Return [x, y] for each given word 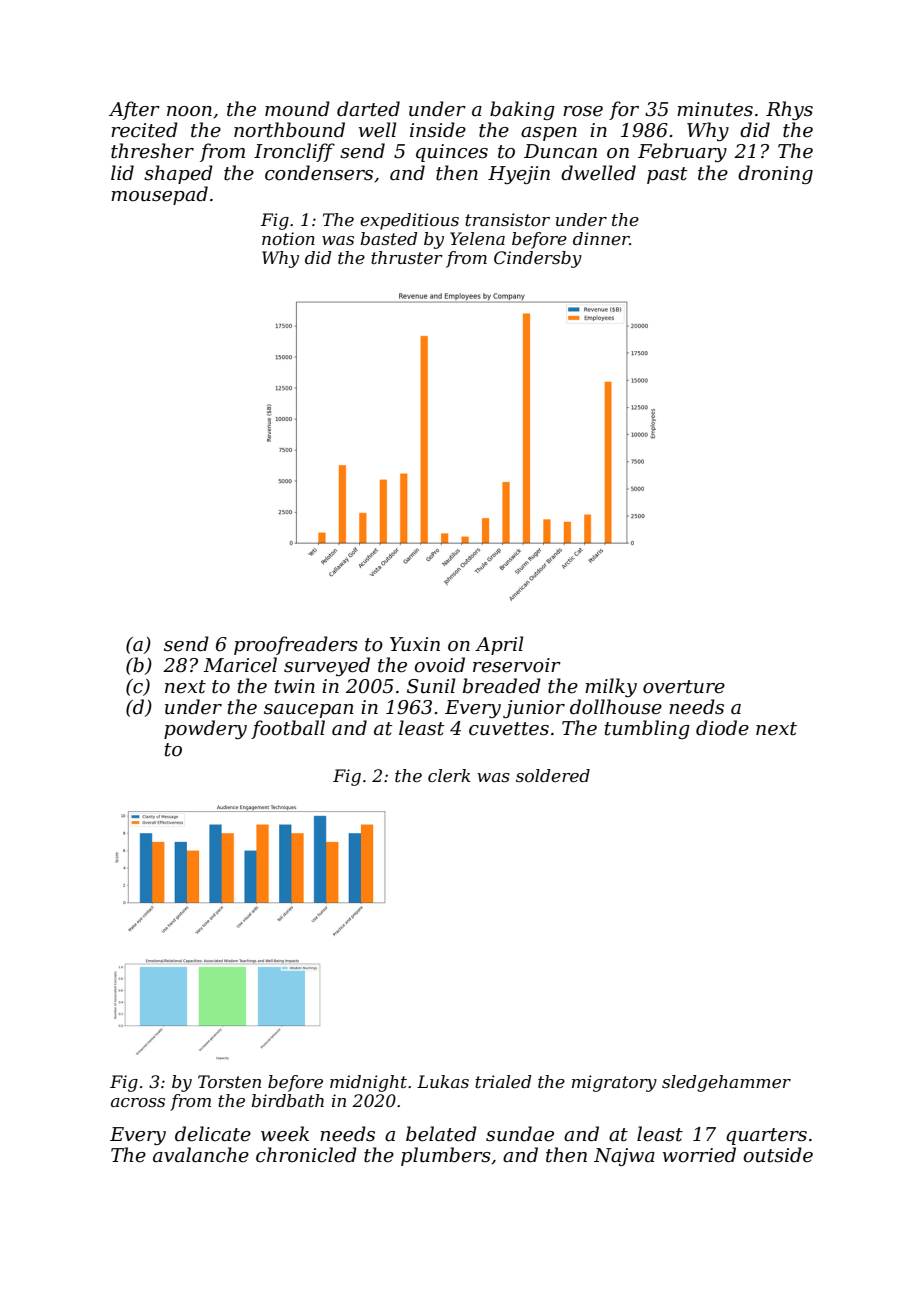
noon [189, 111]
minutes [715, 109]
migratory [614, 1083]
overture [684, 687]
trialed [503, 1081]
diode [722, 728]
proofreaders [296, 645]
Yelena [477, 238]
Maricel [240, 665]
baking [522, 110]
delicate [213, 1134]
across [138, 1102]
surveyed [327, 666]
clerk [449, 775]
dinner [601, 238]
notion [288, 238]
